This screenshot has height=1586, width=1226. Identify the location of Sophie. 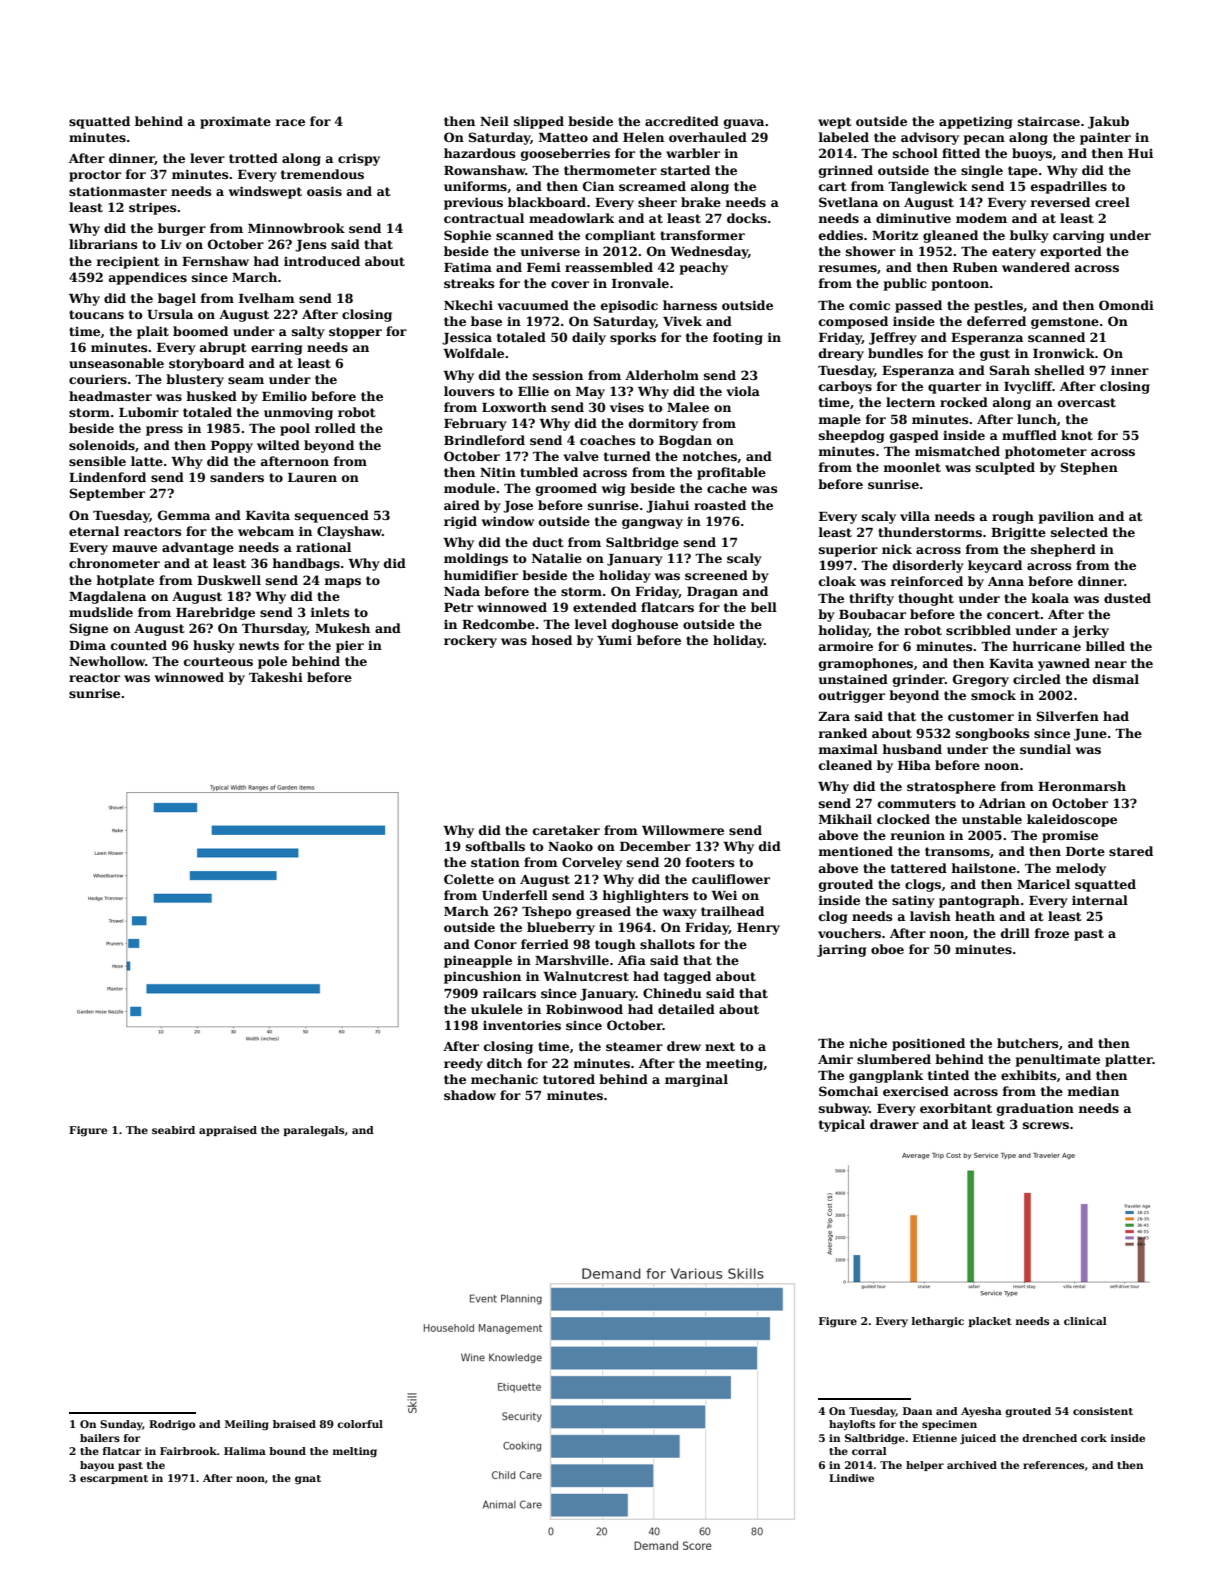
(467, 236).
